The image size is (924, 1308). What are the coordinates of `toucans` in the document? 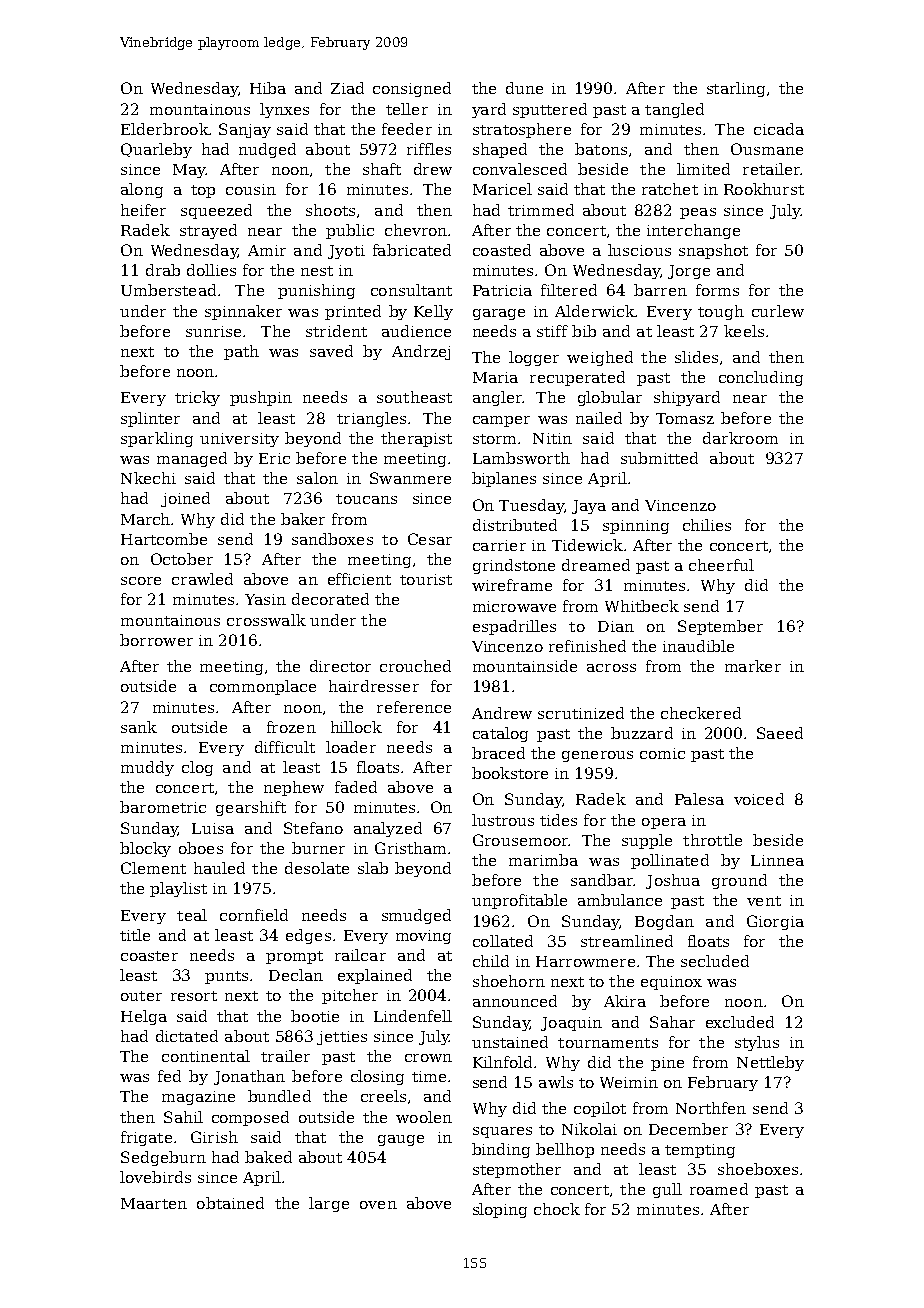 It's located at (366, 499).
